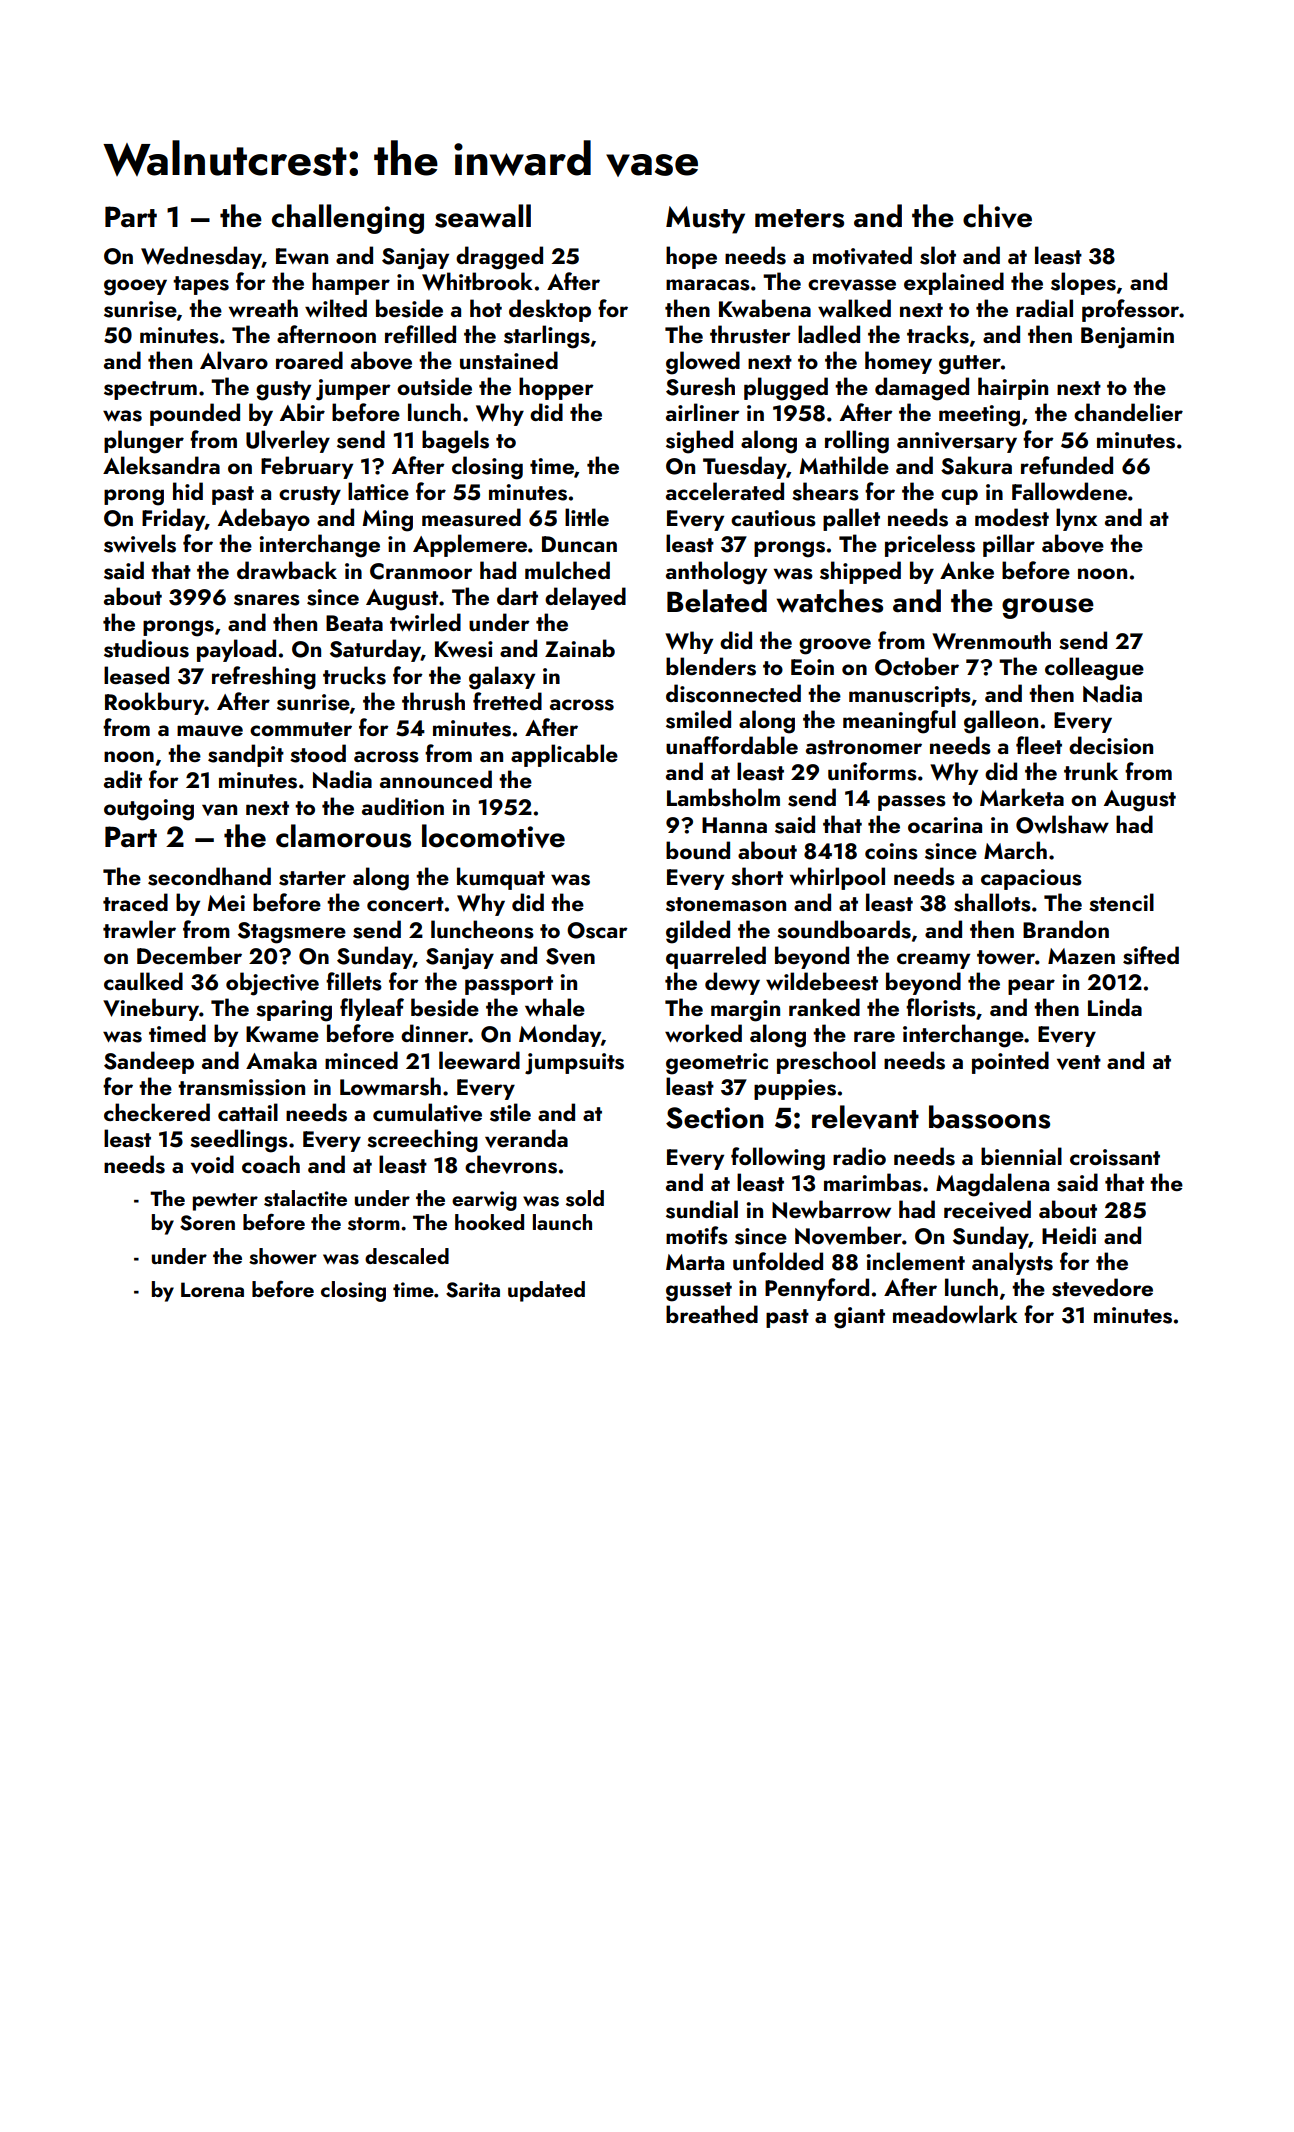 Image resolution: width=1294 pixels, height=2132 pixels. I want to click on pear, so click(1031, 987).
